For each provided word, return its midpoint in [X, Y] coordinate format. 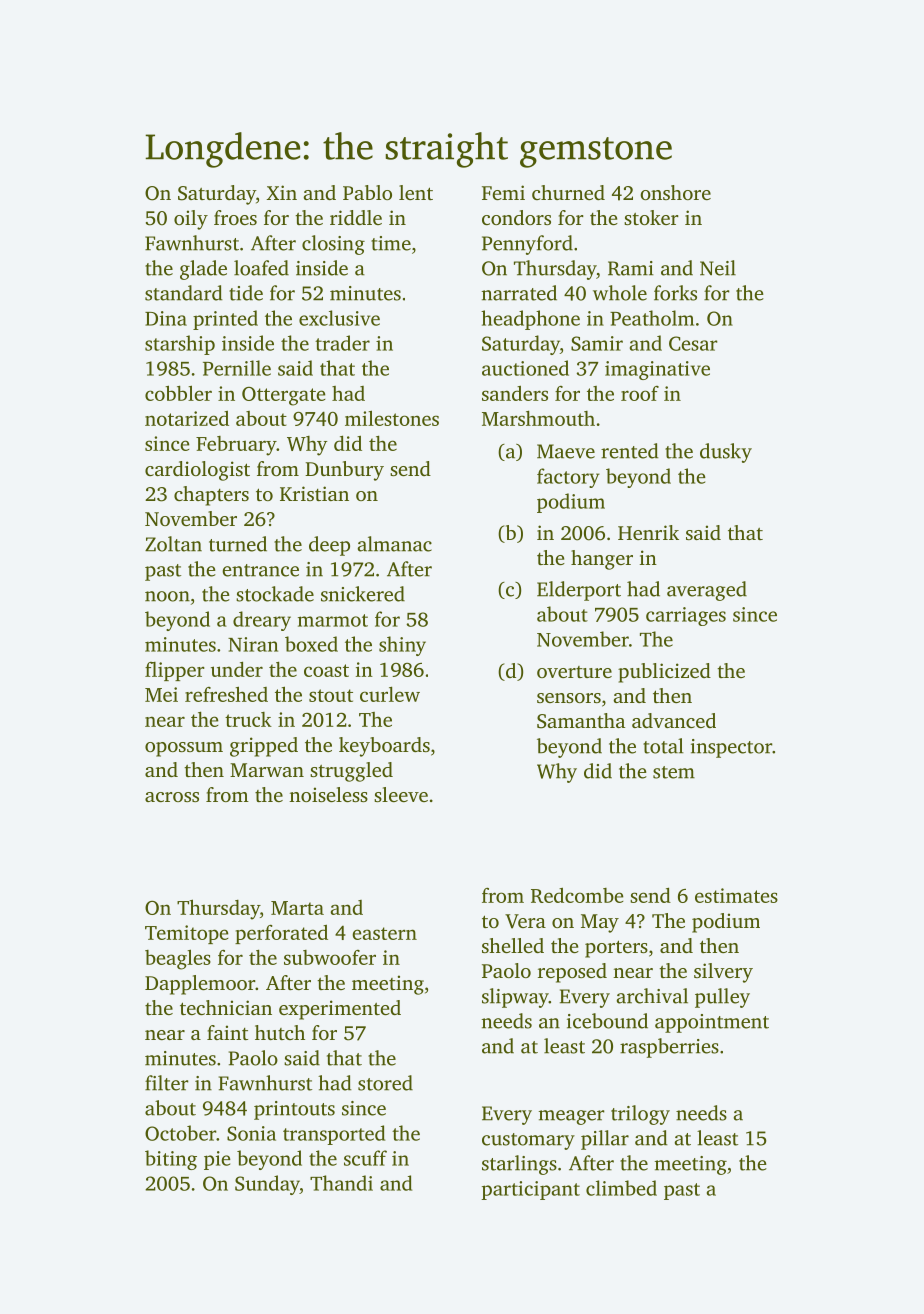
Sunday [267, 1185]
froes [235, 217]
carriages [686, 616]
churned [568, 192]
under [237, 669]
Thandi [341, 1183]
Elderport [579, 591]
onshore [675, 192]
